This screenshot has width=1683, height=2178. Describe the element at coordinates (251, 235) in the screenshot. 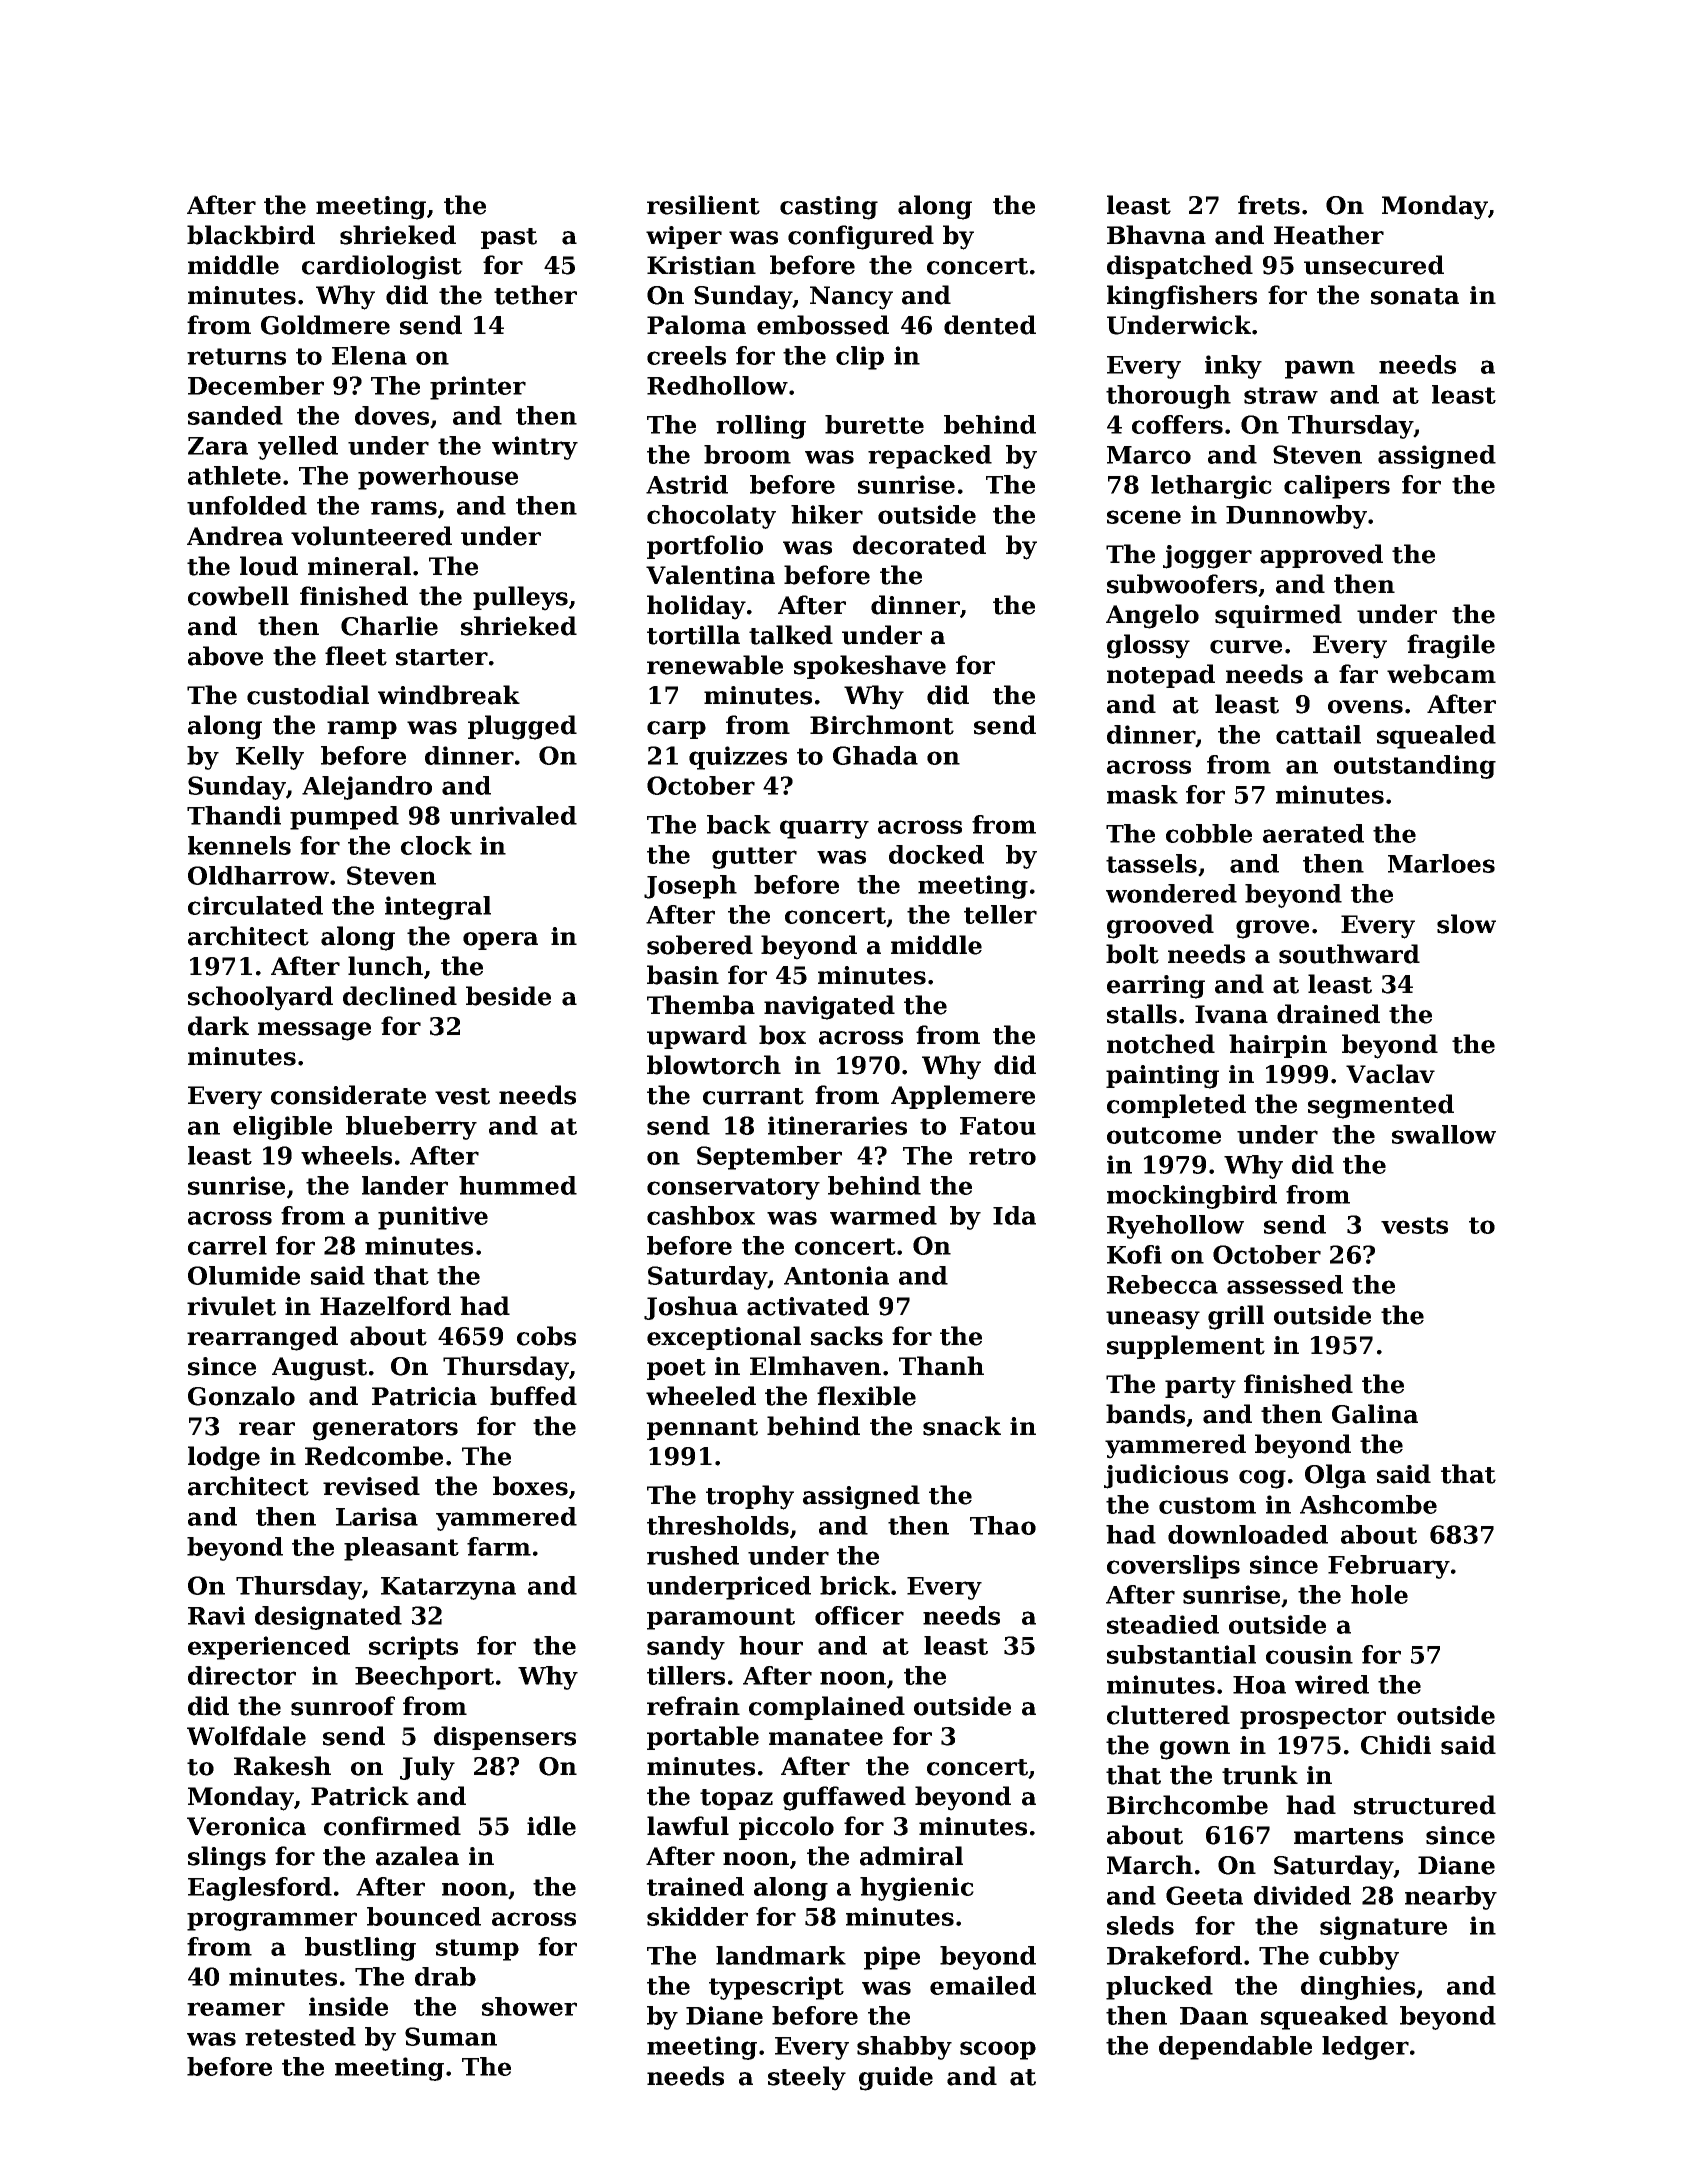

I see `blackbird` at that location.
